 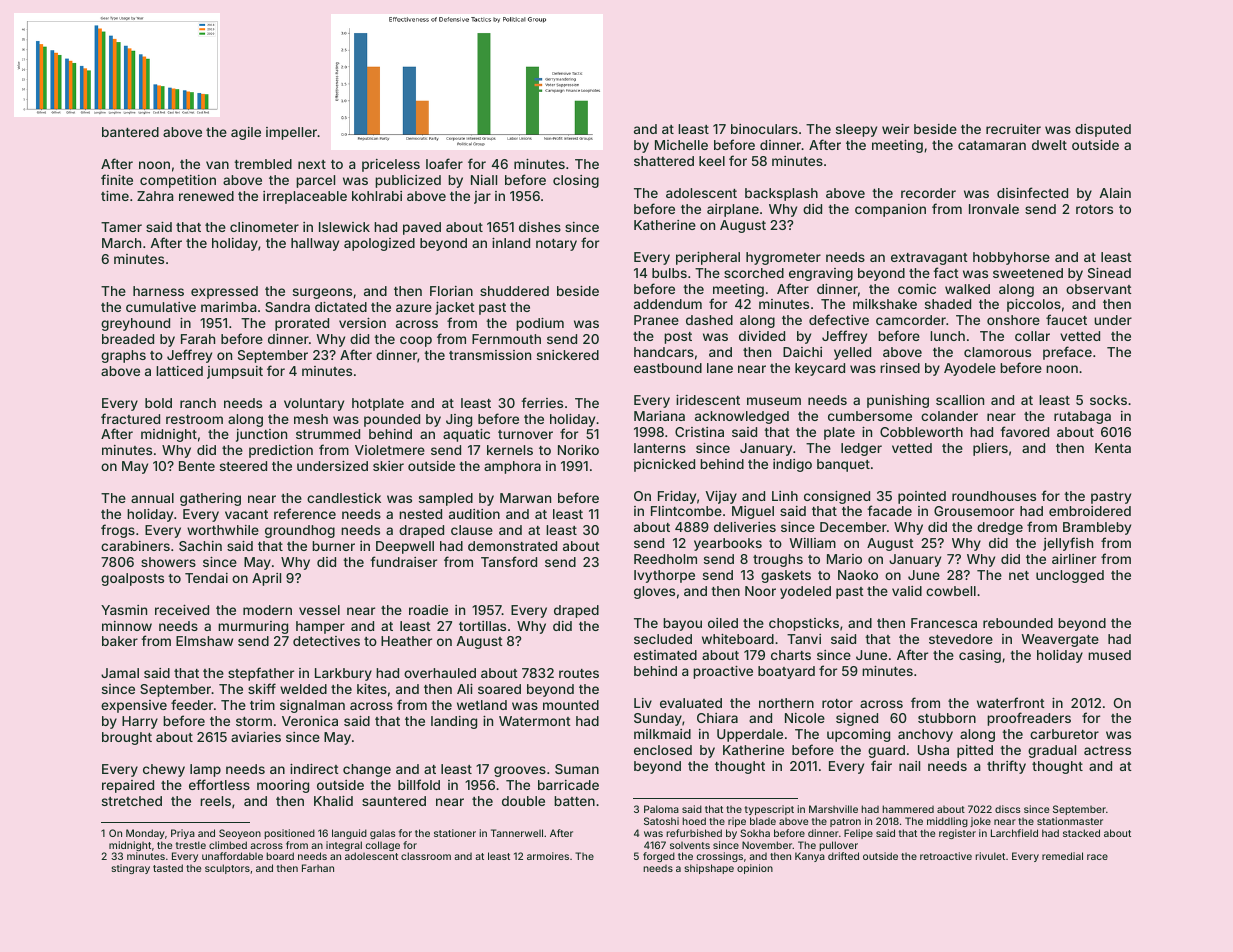 I want to click on fact, so click(x=946, y=272).
